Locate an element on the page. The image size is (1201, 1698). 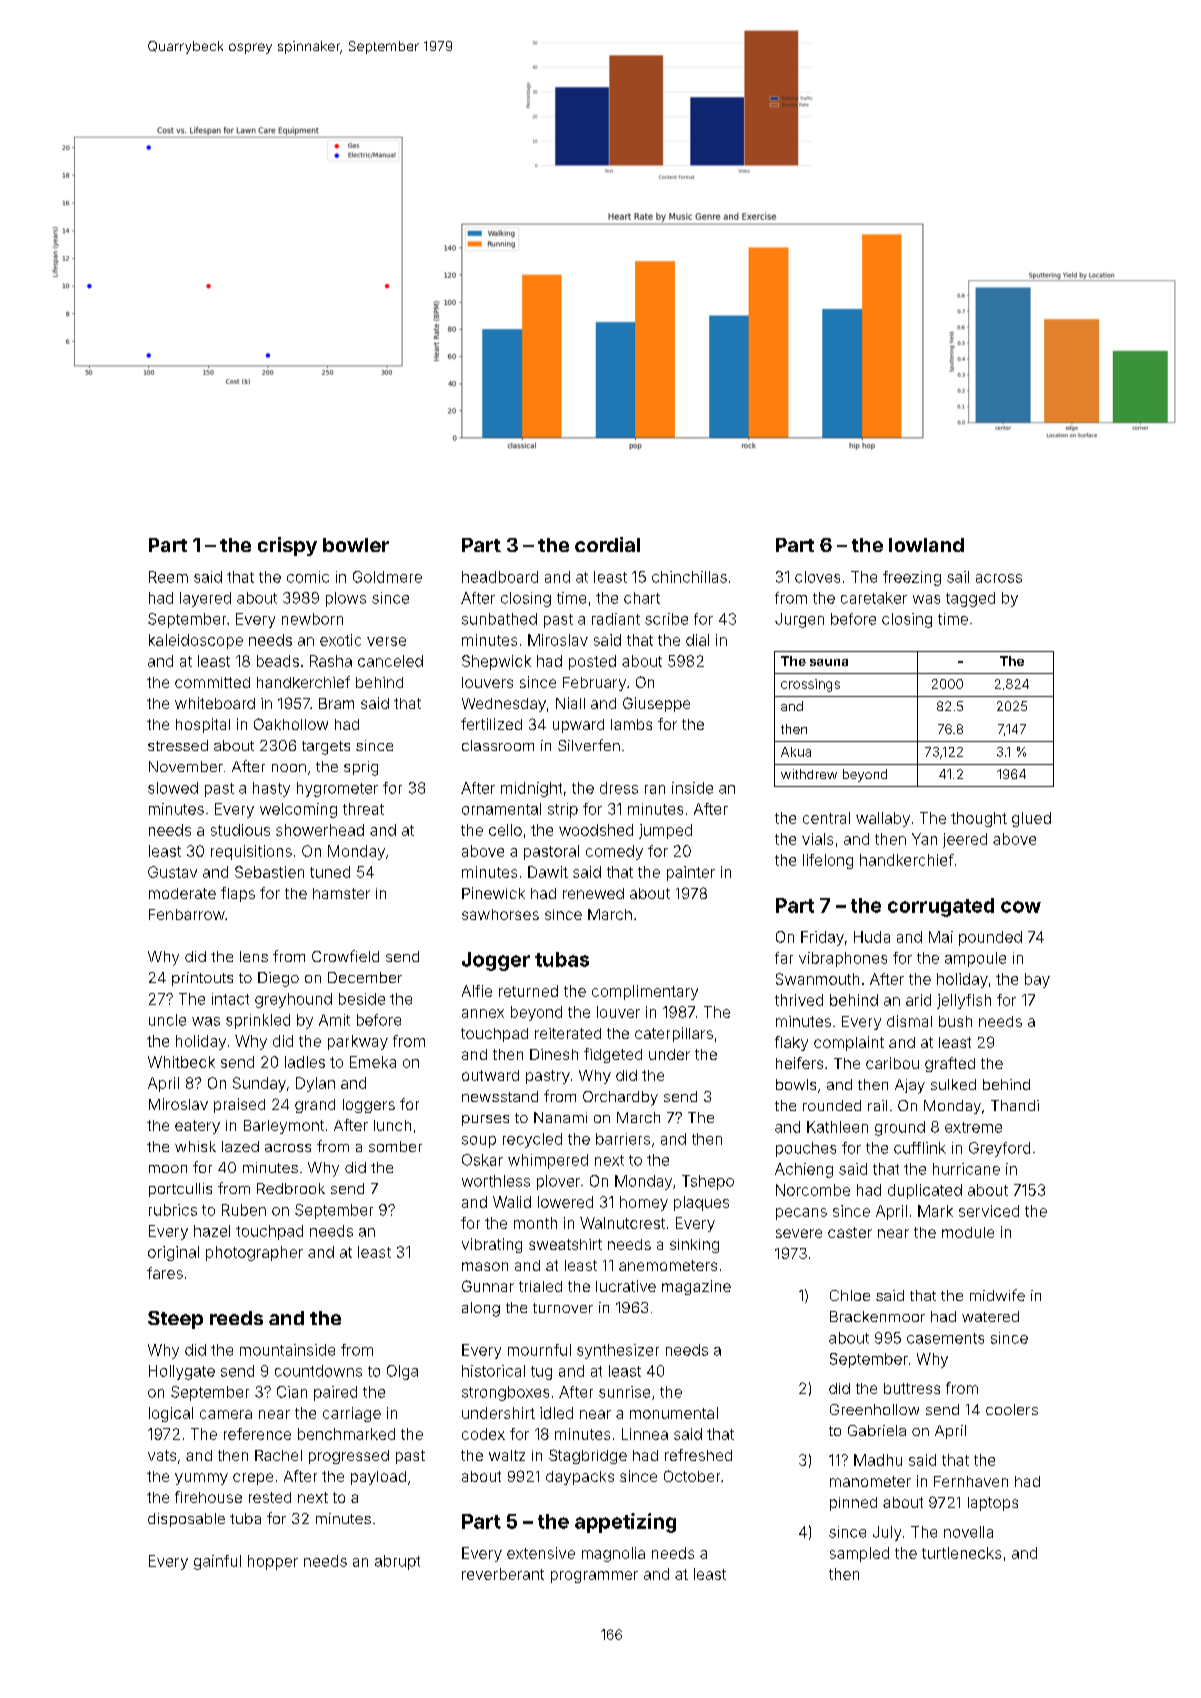
renewed is located at coordinates (593, 893).
